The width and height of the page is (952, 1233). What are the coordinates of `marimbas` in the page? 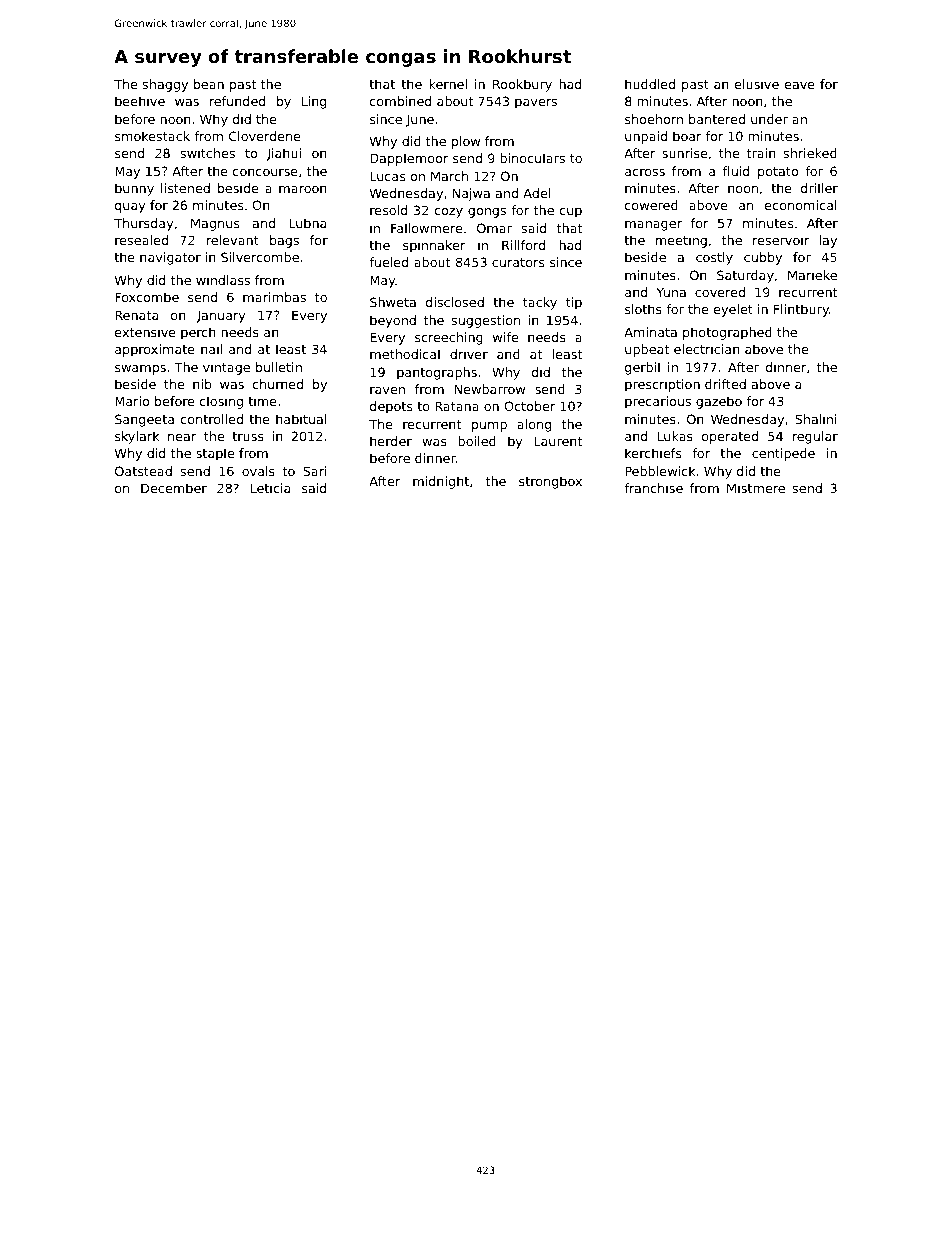 It's located at (274, 297).
